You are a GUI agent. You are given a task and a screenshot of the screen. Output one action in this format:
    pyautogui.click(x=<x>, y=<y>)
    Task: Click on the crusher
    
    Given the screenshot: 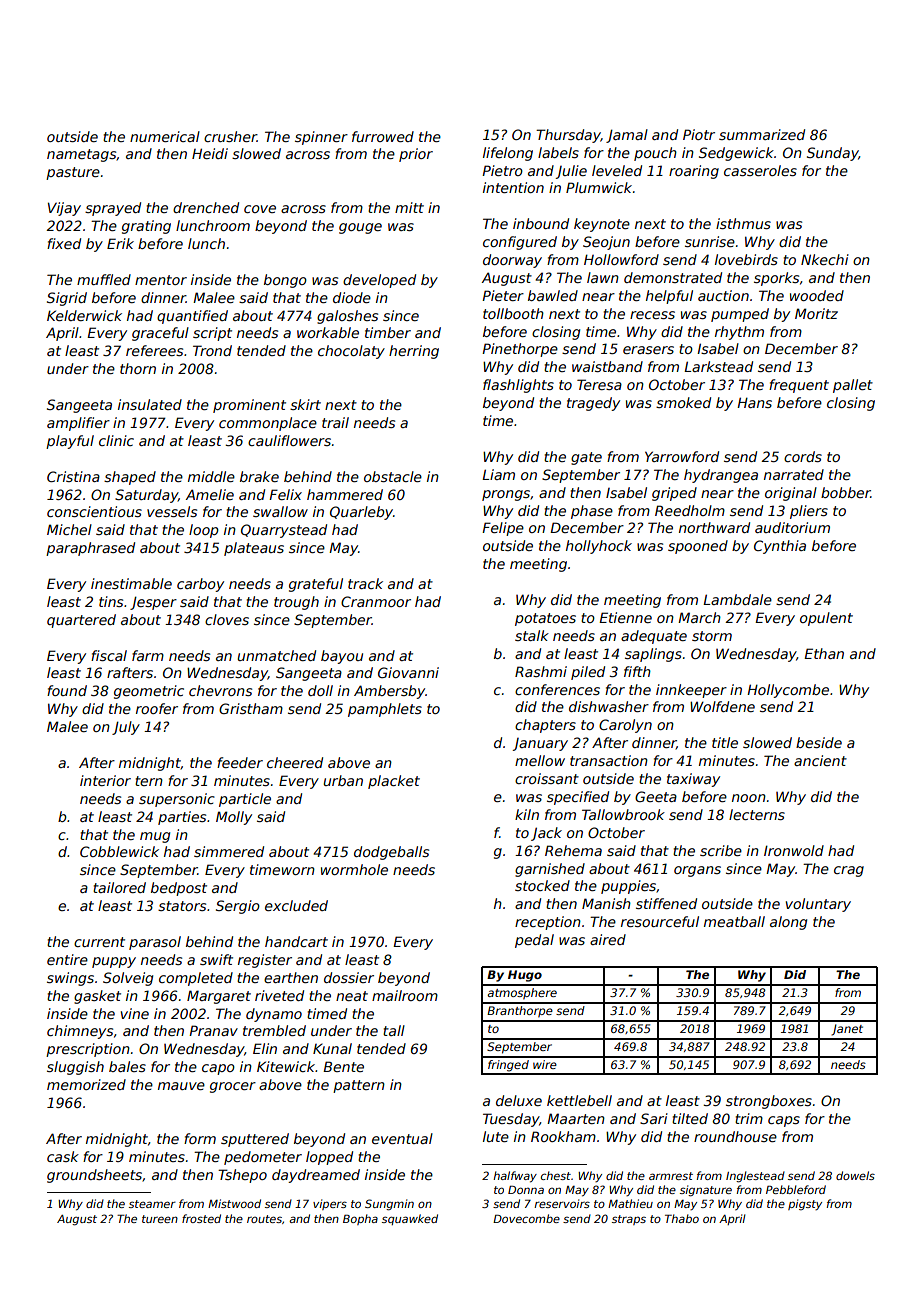 What is the action you would take?
    pyautogui.click(x=230, y=136)
